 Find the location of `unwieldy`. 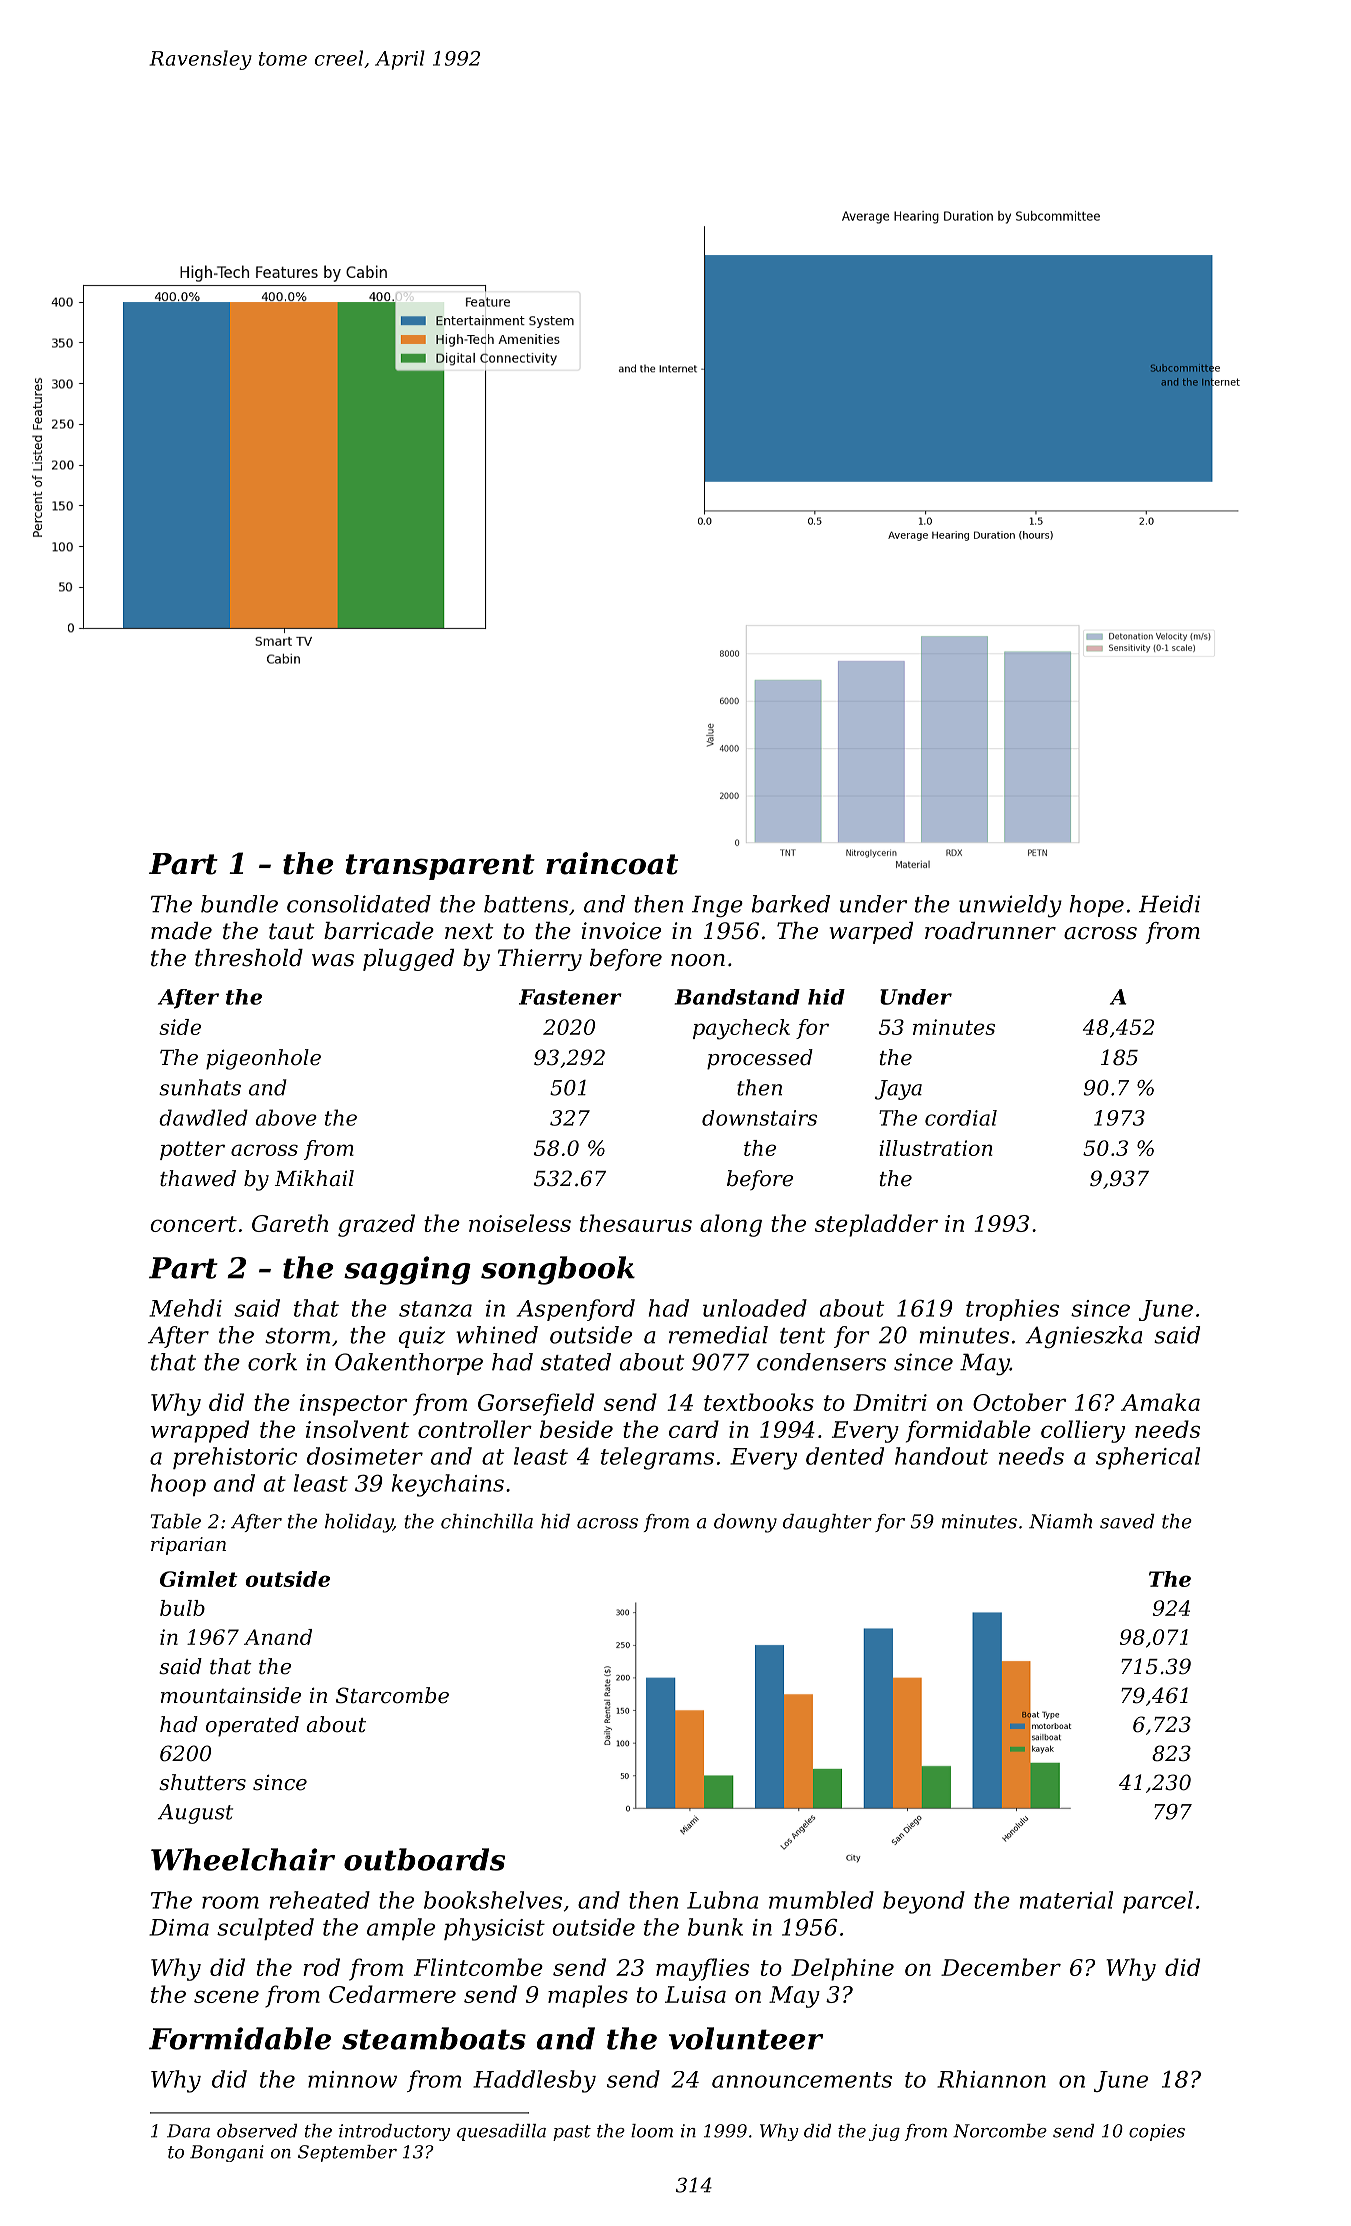

unwieldy is located at coordinates (1010, 906).
